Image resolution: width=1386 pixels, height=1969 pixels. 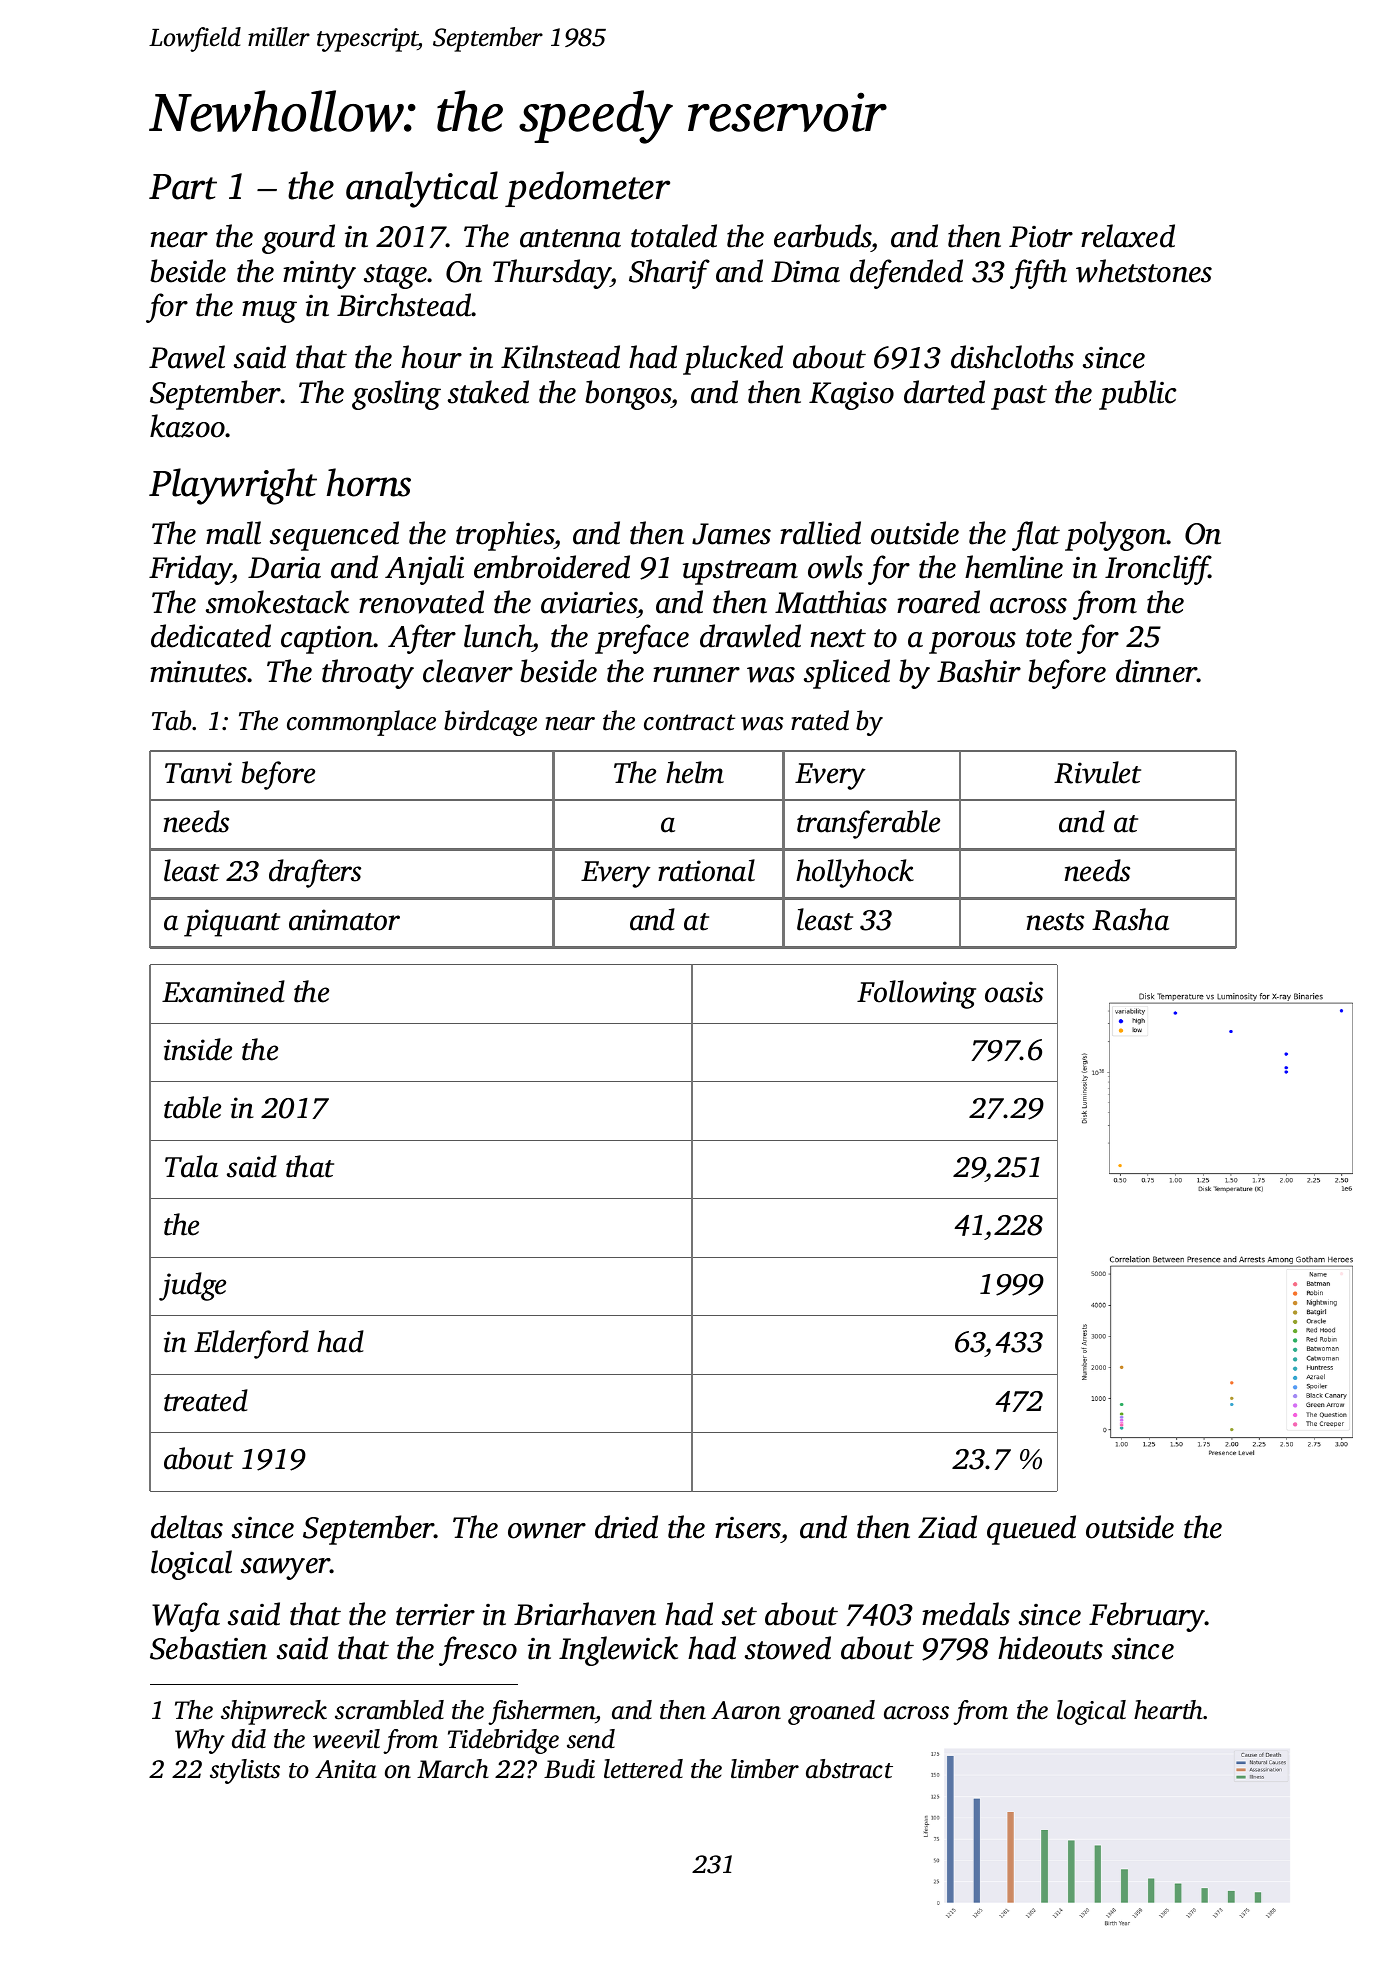 What do you see at coordinates (269, 312) in the screenshot?
I see `mug` at bounding box center [269, 312].
